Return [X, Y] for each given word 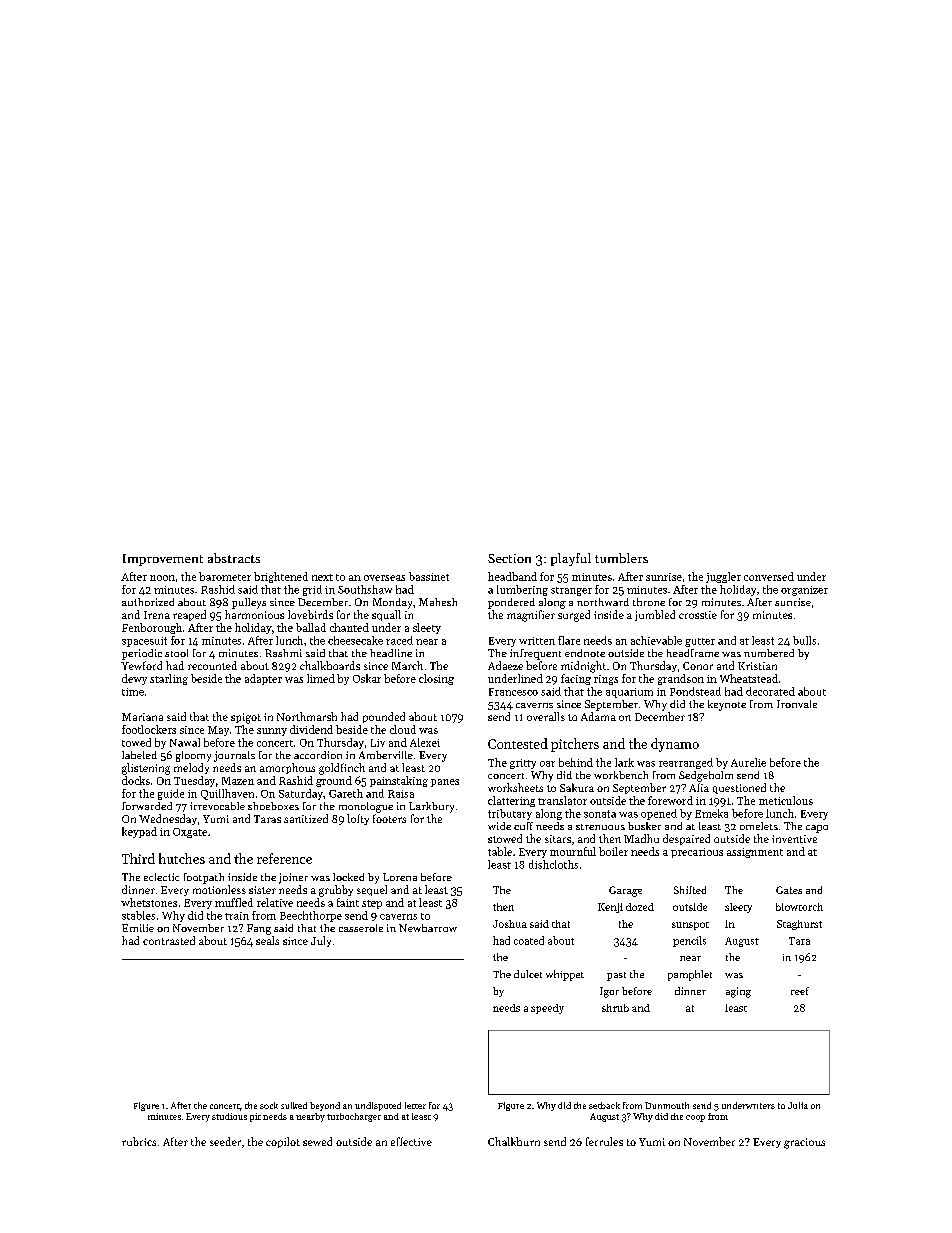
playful [571, 559]
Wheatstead [749, 678]
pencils [689, 941]
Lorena [400, 877]
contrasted [169, 940]
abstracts [234, 558]
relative [275, 902]
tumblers [621, 558]
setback [604, 1105]
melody [191, 768]
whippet [565, 975]
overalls [546, 716]
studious [229, 1116]
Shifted [690, 890]
